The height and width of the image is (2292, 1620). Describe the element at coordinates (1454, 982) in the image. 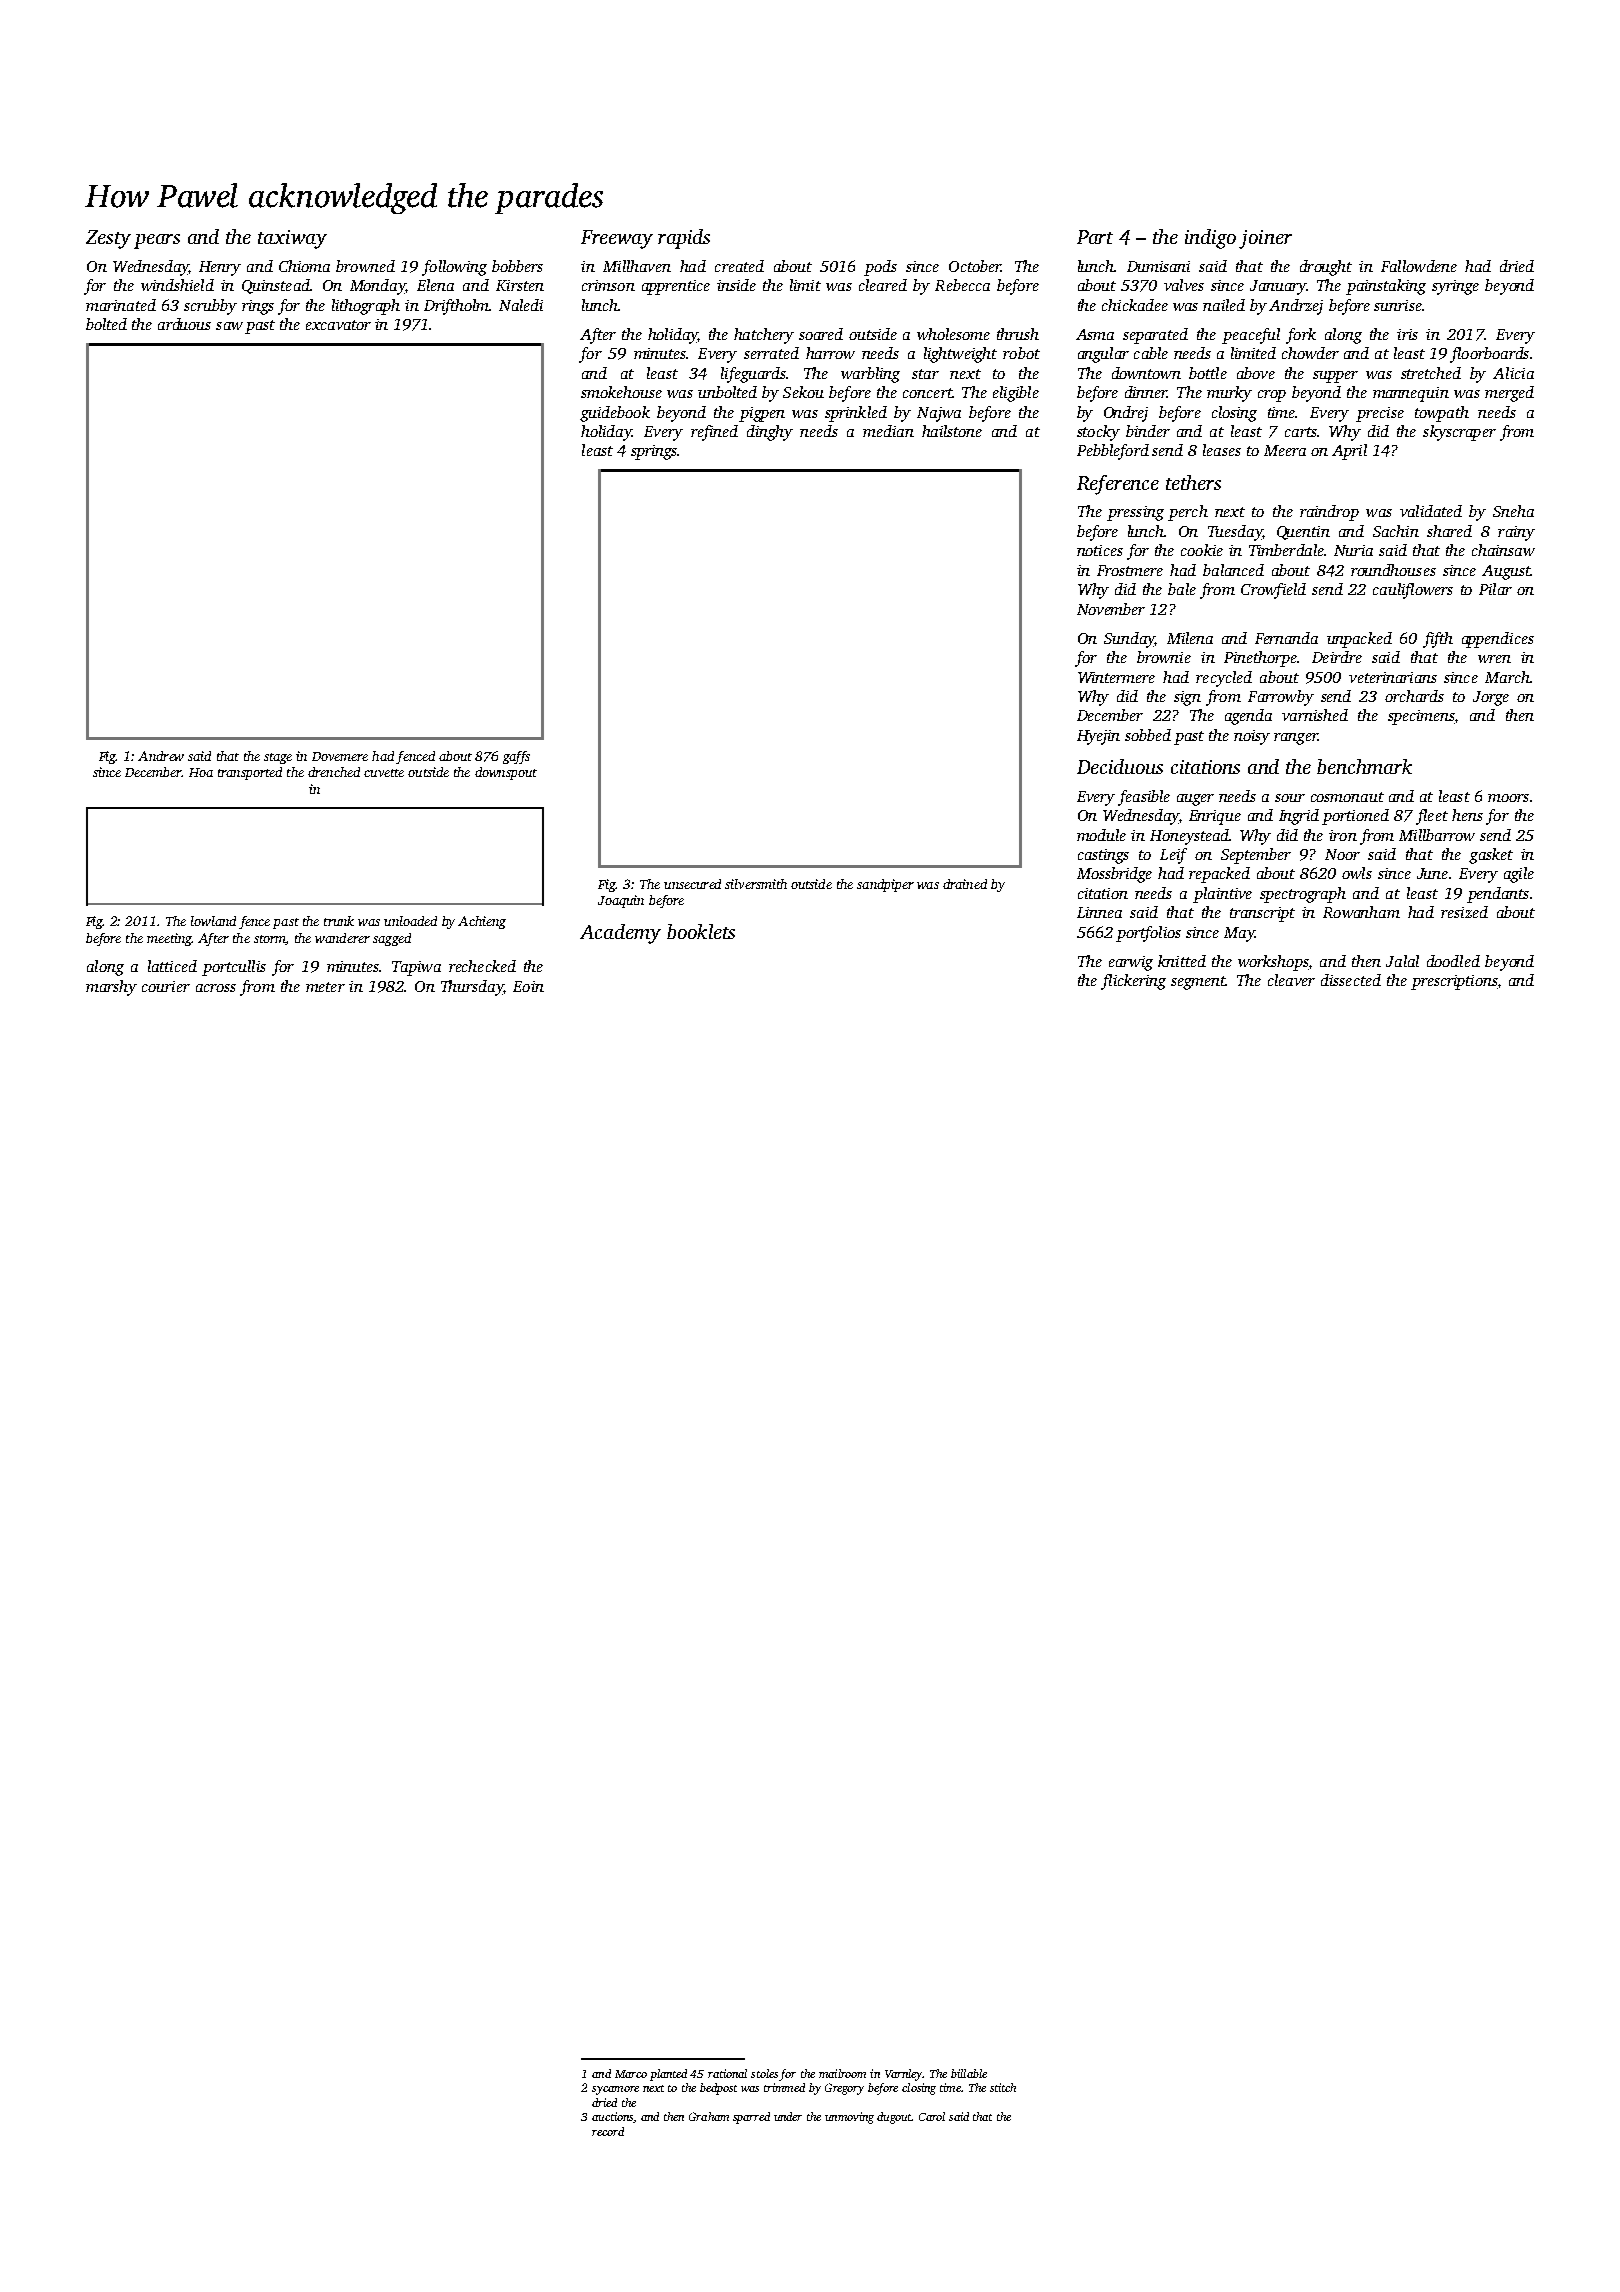

I see `prescriptions` at that location.
